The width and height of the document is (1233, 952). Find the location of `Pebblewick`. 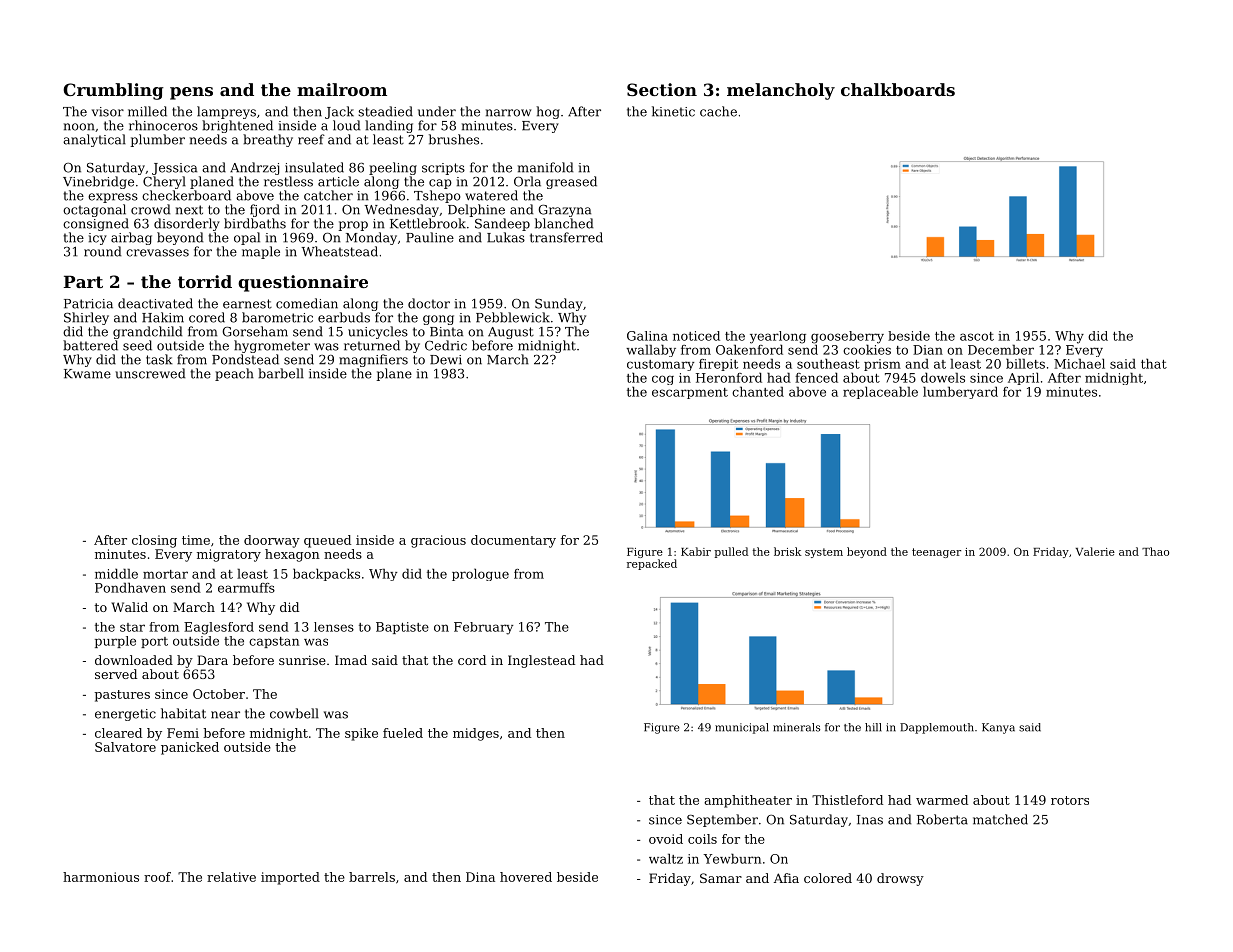

Pebblewick is located at coordinates (513, 317).
